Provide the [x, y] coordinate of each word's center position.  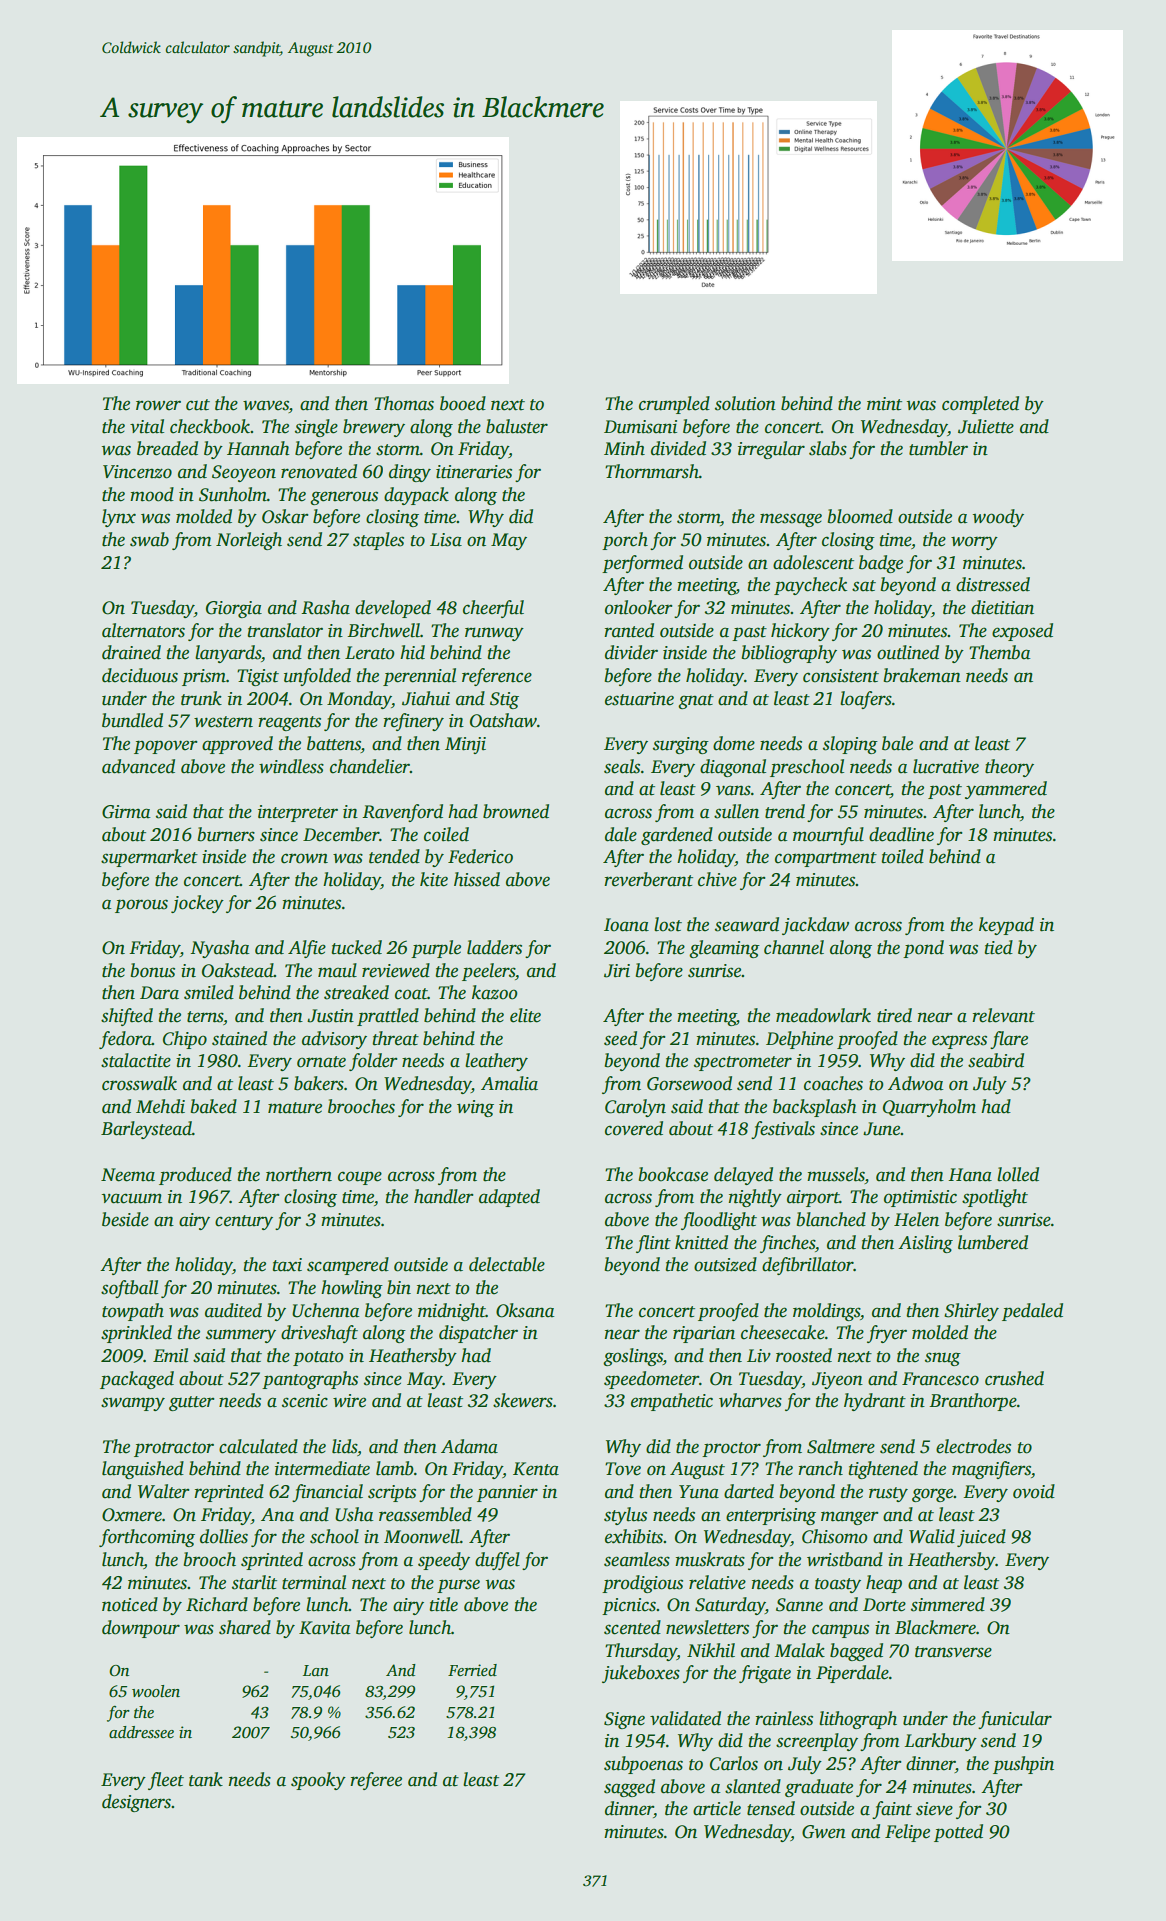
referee [376, 1781]
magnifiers [991, 1470]
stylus [625, 1516]
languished [143, 1470]
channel [794, 947]
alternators [143, 630]
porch [625, 541]
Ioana [626, 925]
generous [344, 498]
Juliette [986, 426]
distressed [993, 584]
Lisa [446, 540]
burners [226, 834]
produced [195, 1176]
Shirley [971, 1312]
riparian [704, 1334]
